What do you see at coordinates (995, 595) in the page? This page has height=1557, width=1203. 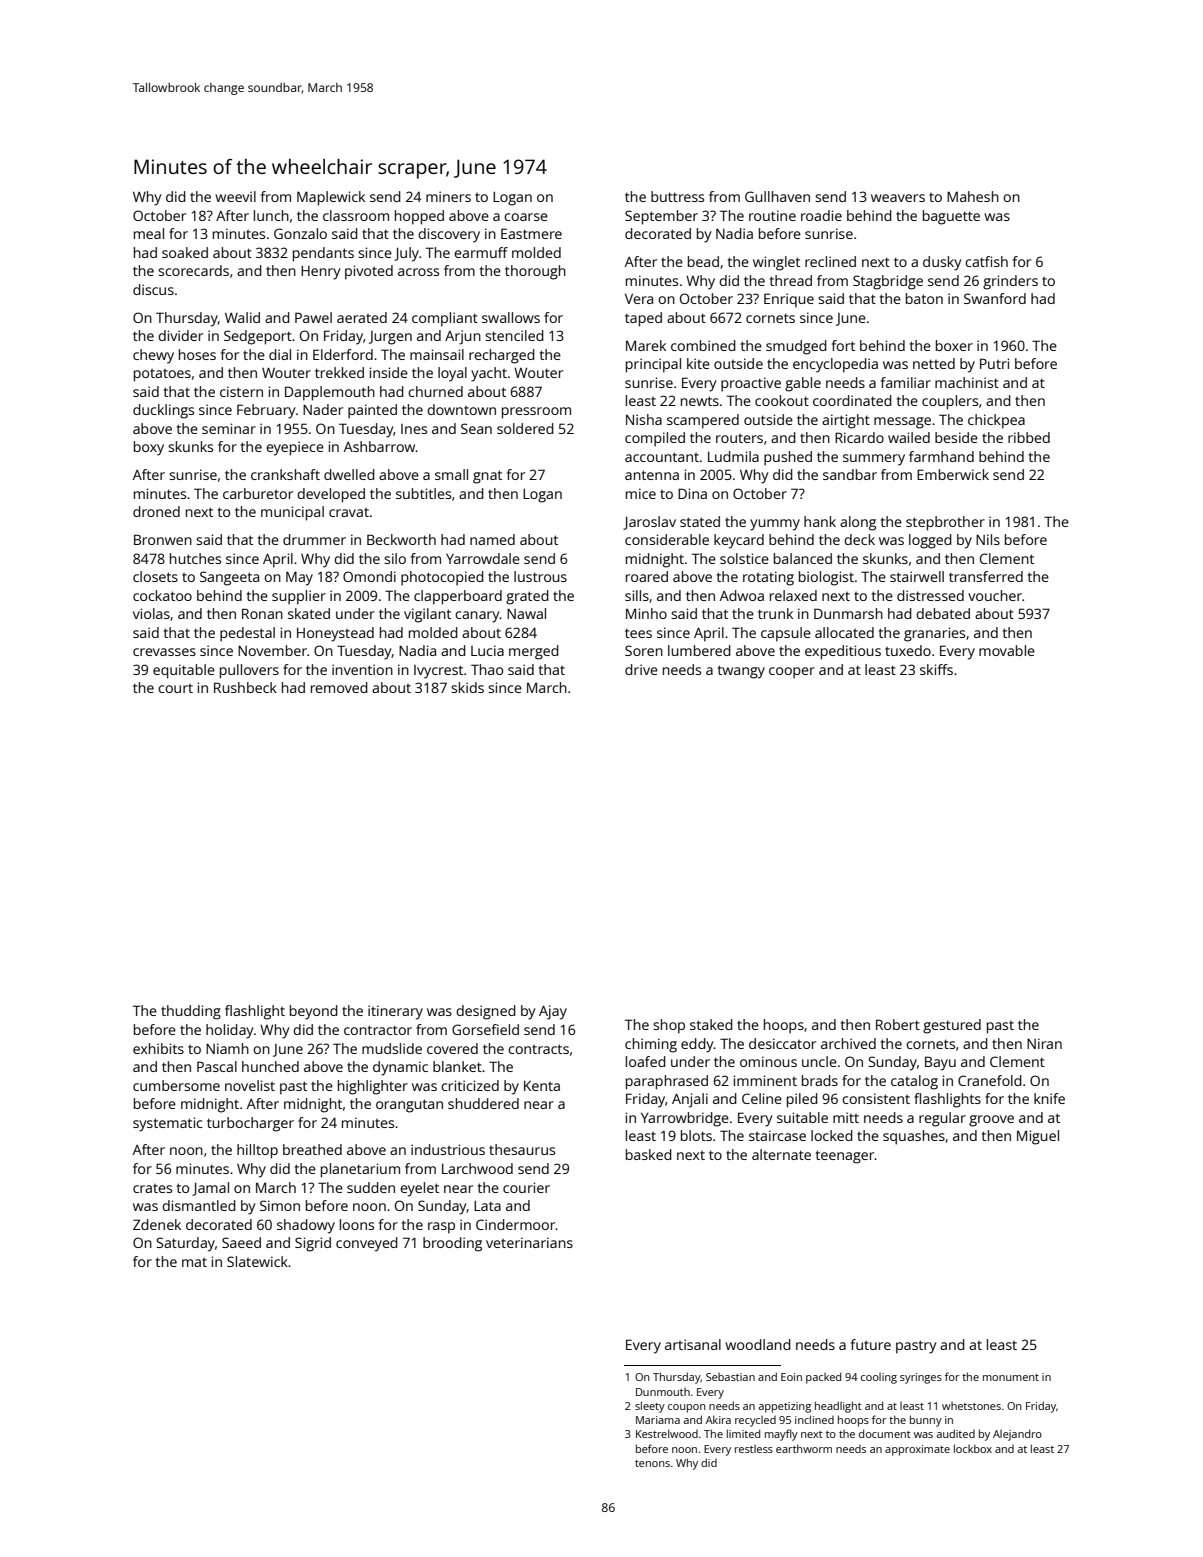 I see `voucher` at bounding box center [995, 595].
